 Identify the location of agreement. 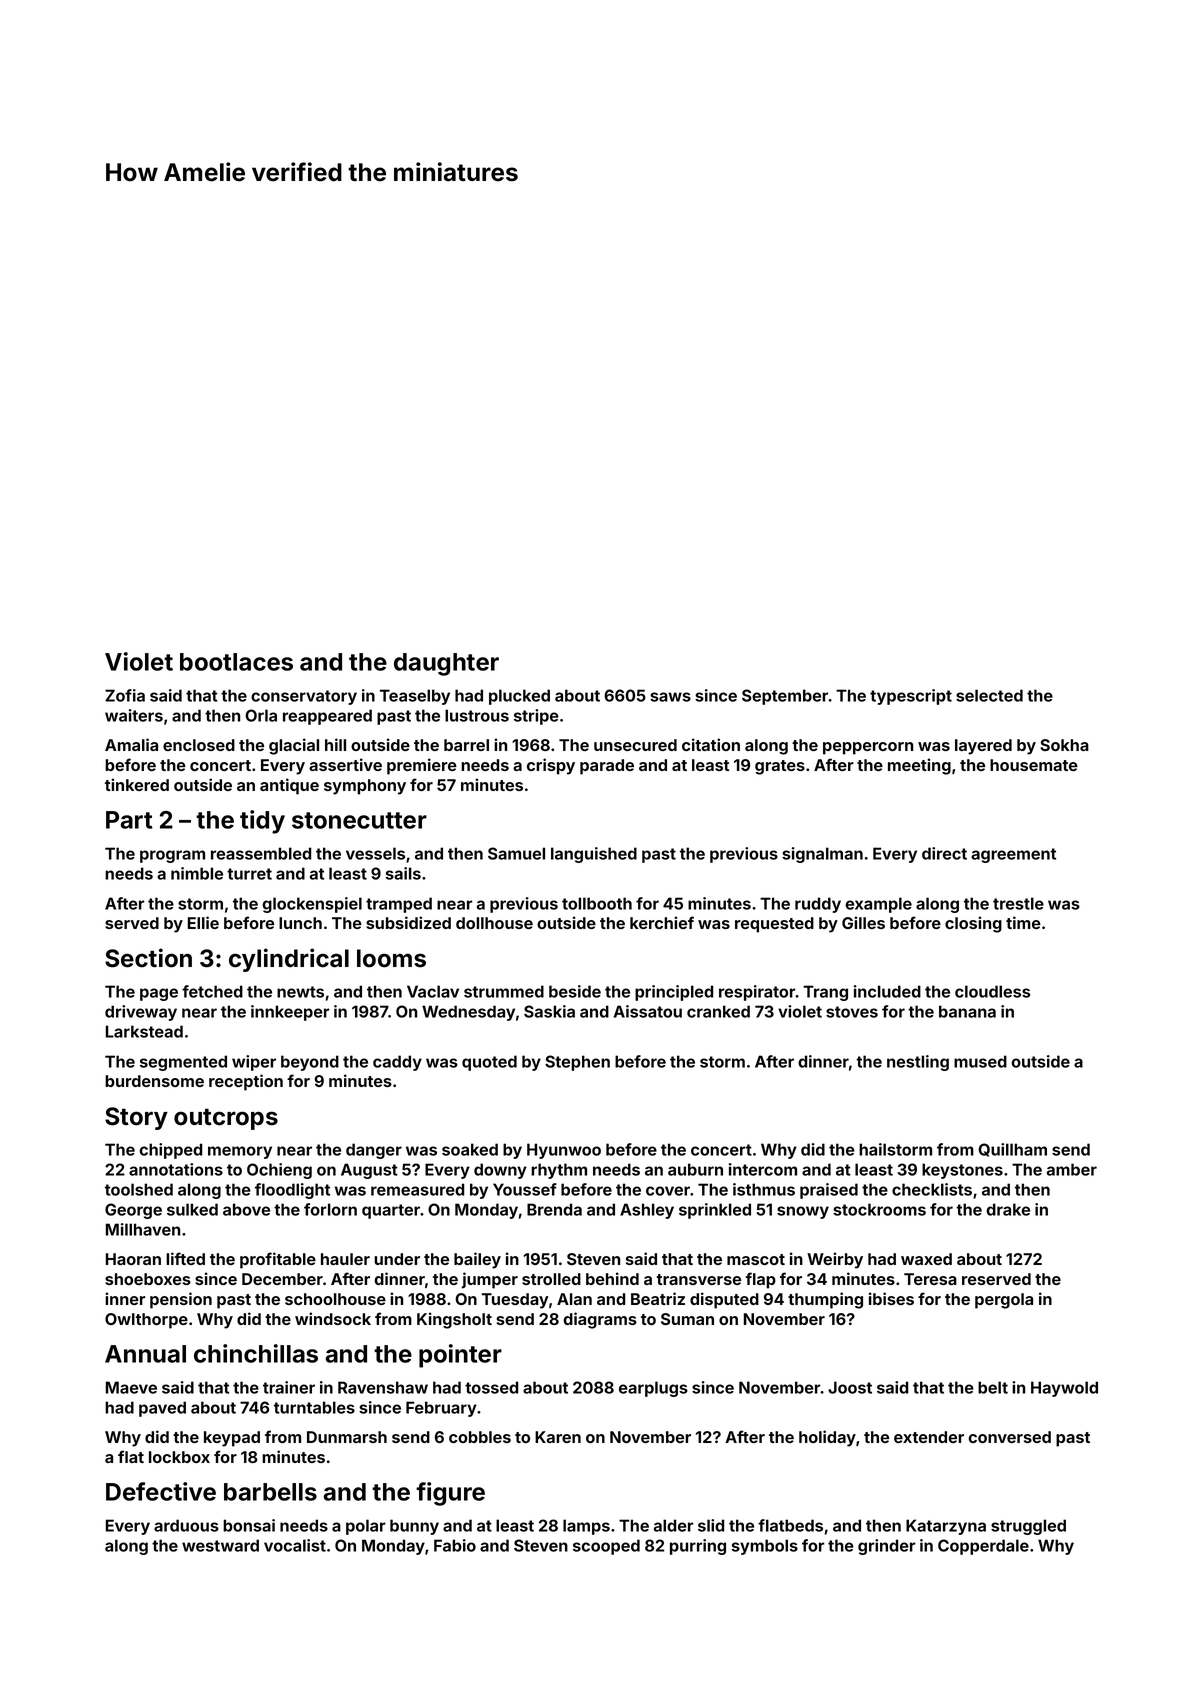
(1013, 855).
